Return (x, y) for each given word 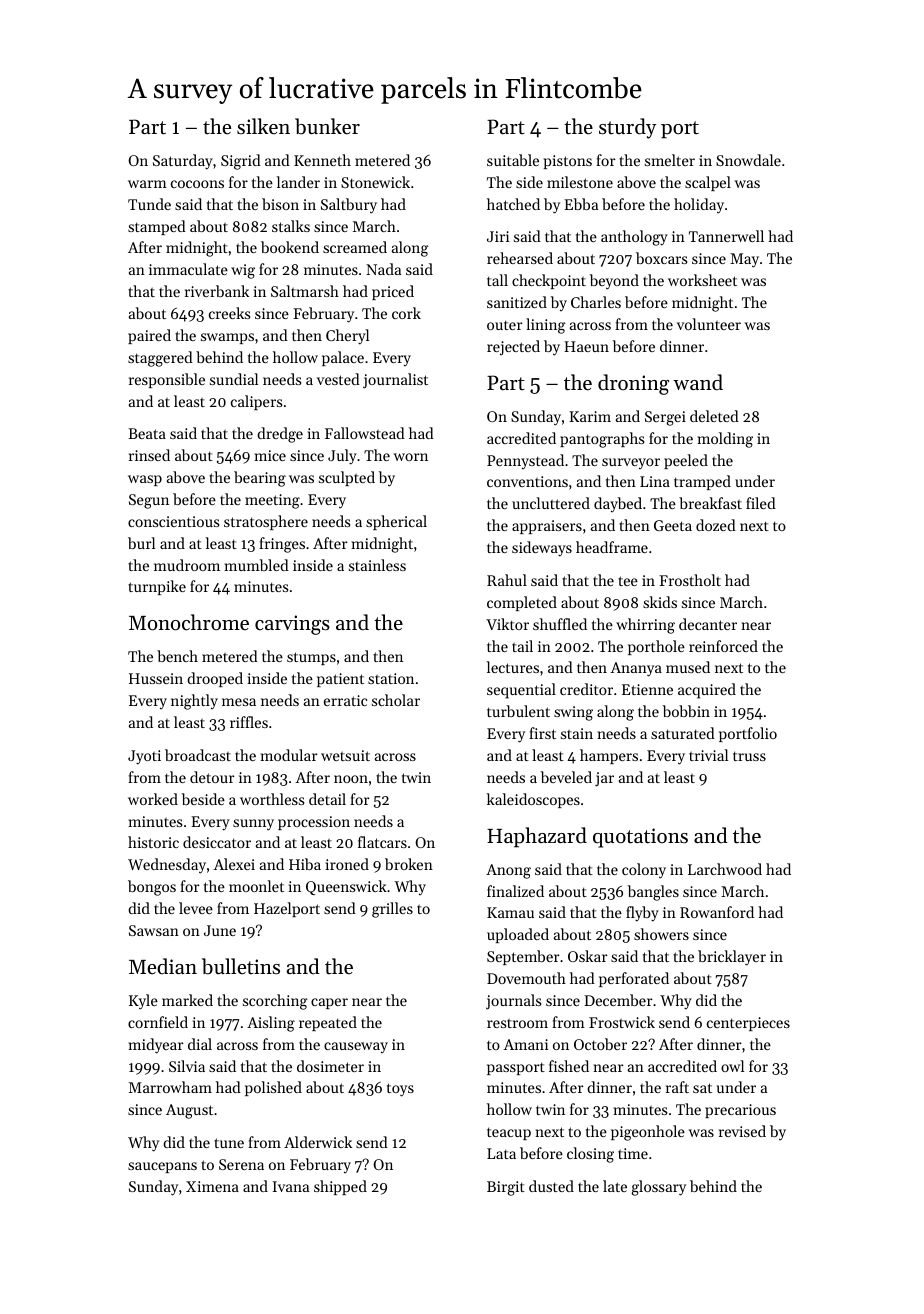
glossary (658, 1188)
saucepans (162, 1167)
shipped (340, 1187)
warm (147, 184)
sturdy (627, 128)
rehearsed (520, 258)
